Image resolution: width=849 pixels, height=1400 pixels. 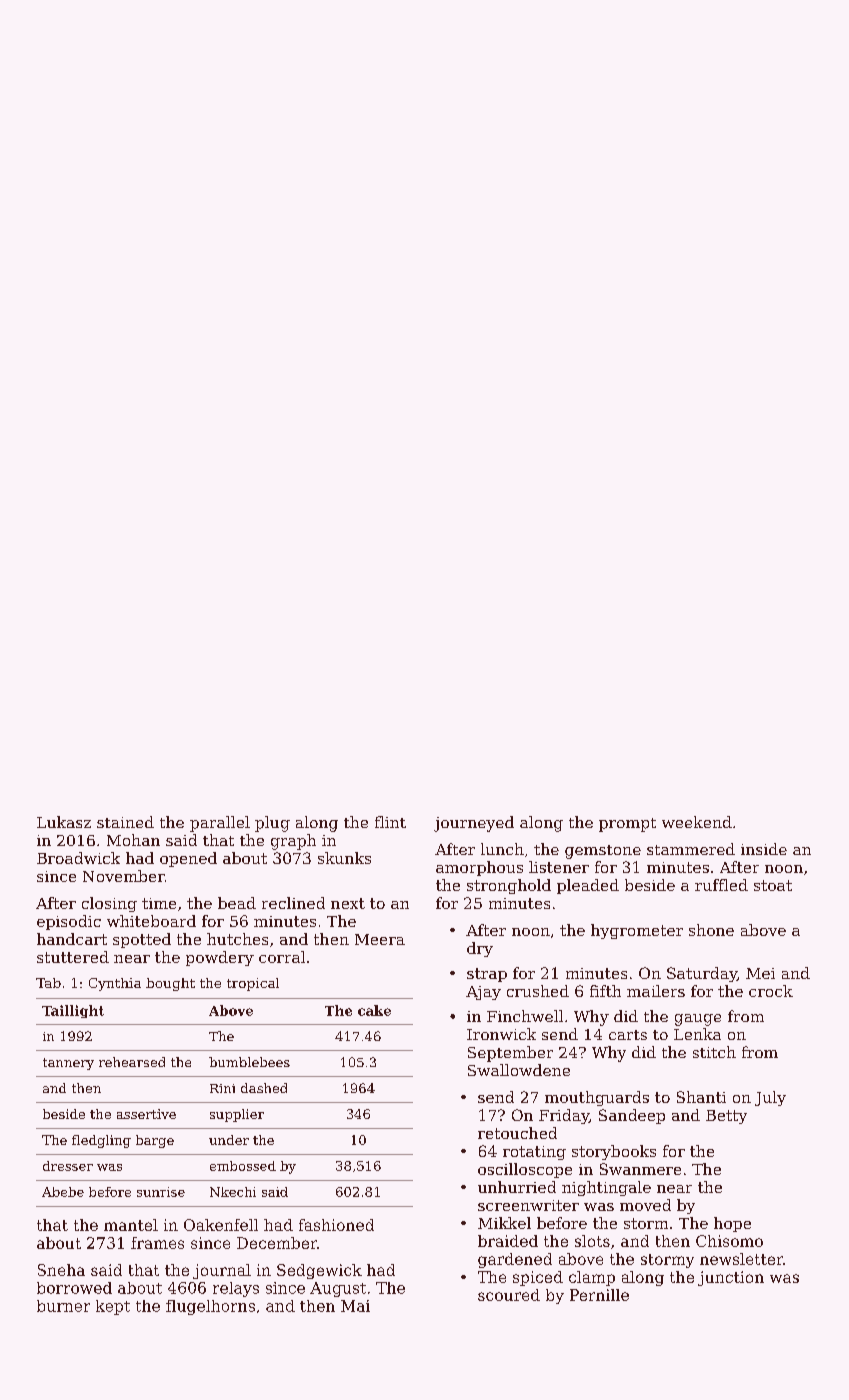 What do you see at coordinates (592, 1241) in the image?
I see `slots` at bounding box center [592, 1241].
